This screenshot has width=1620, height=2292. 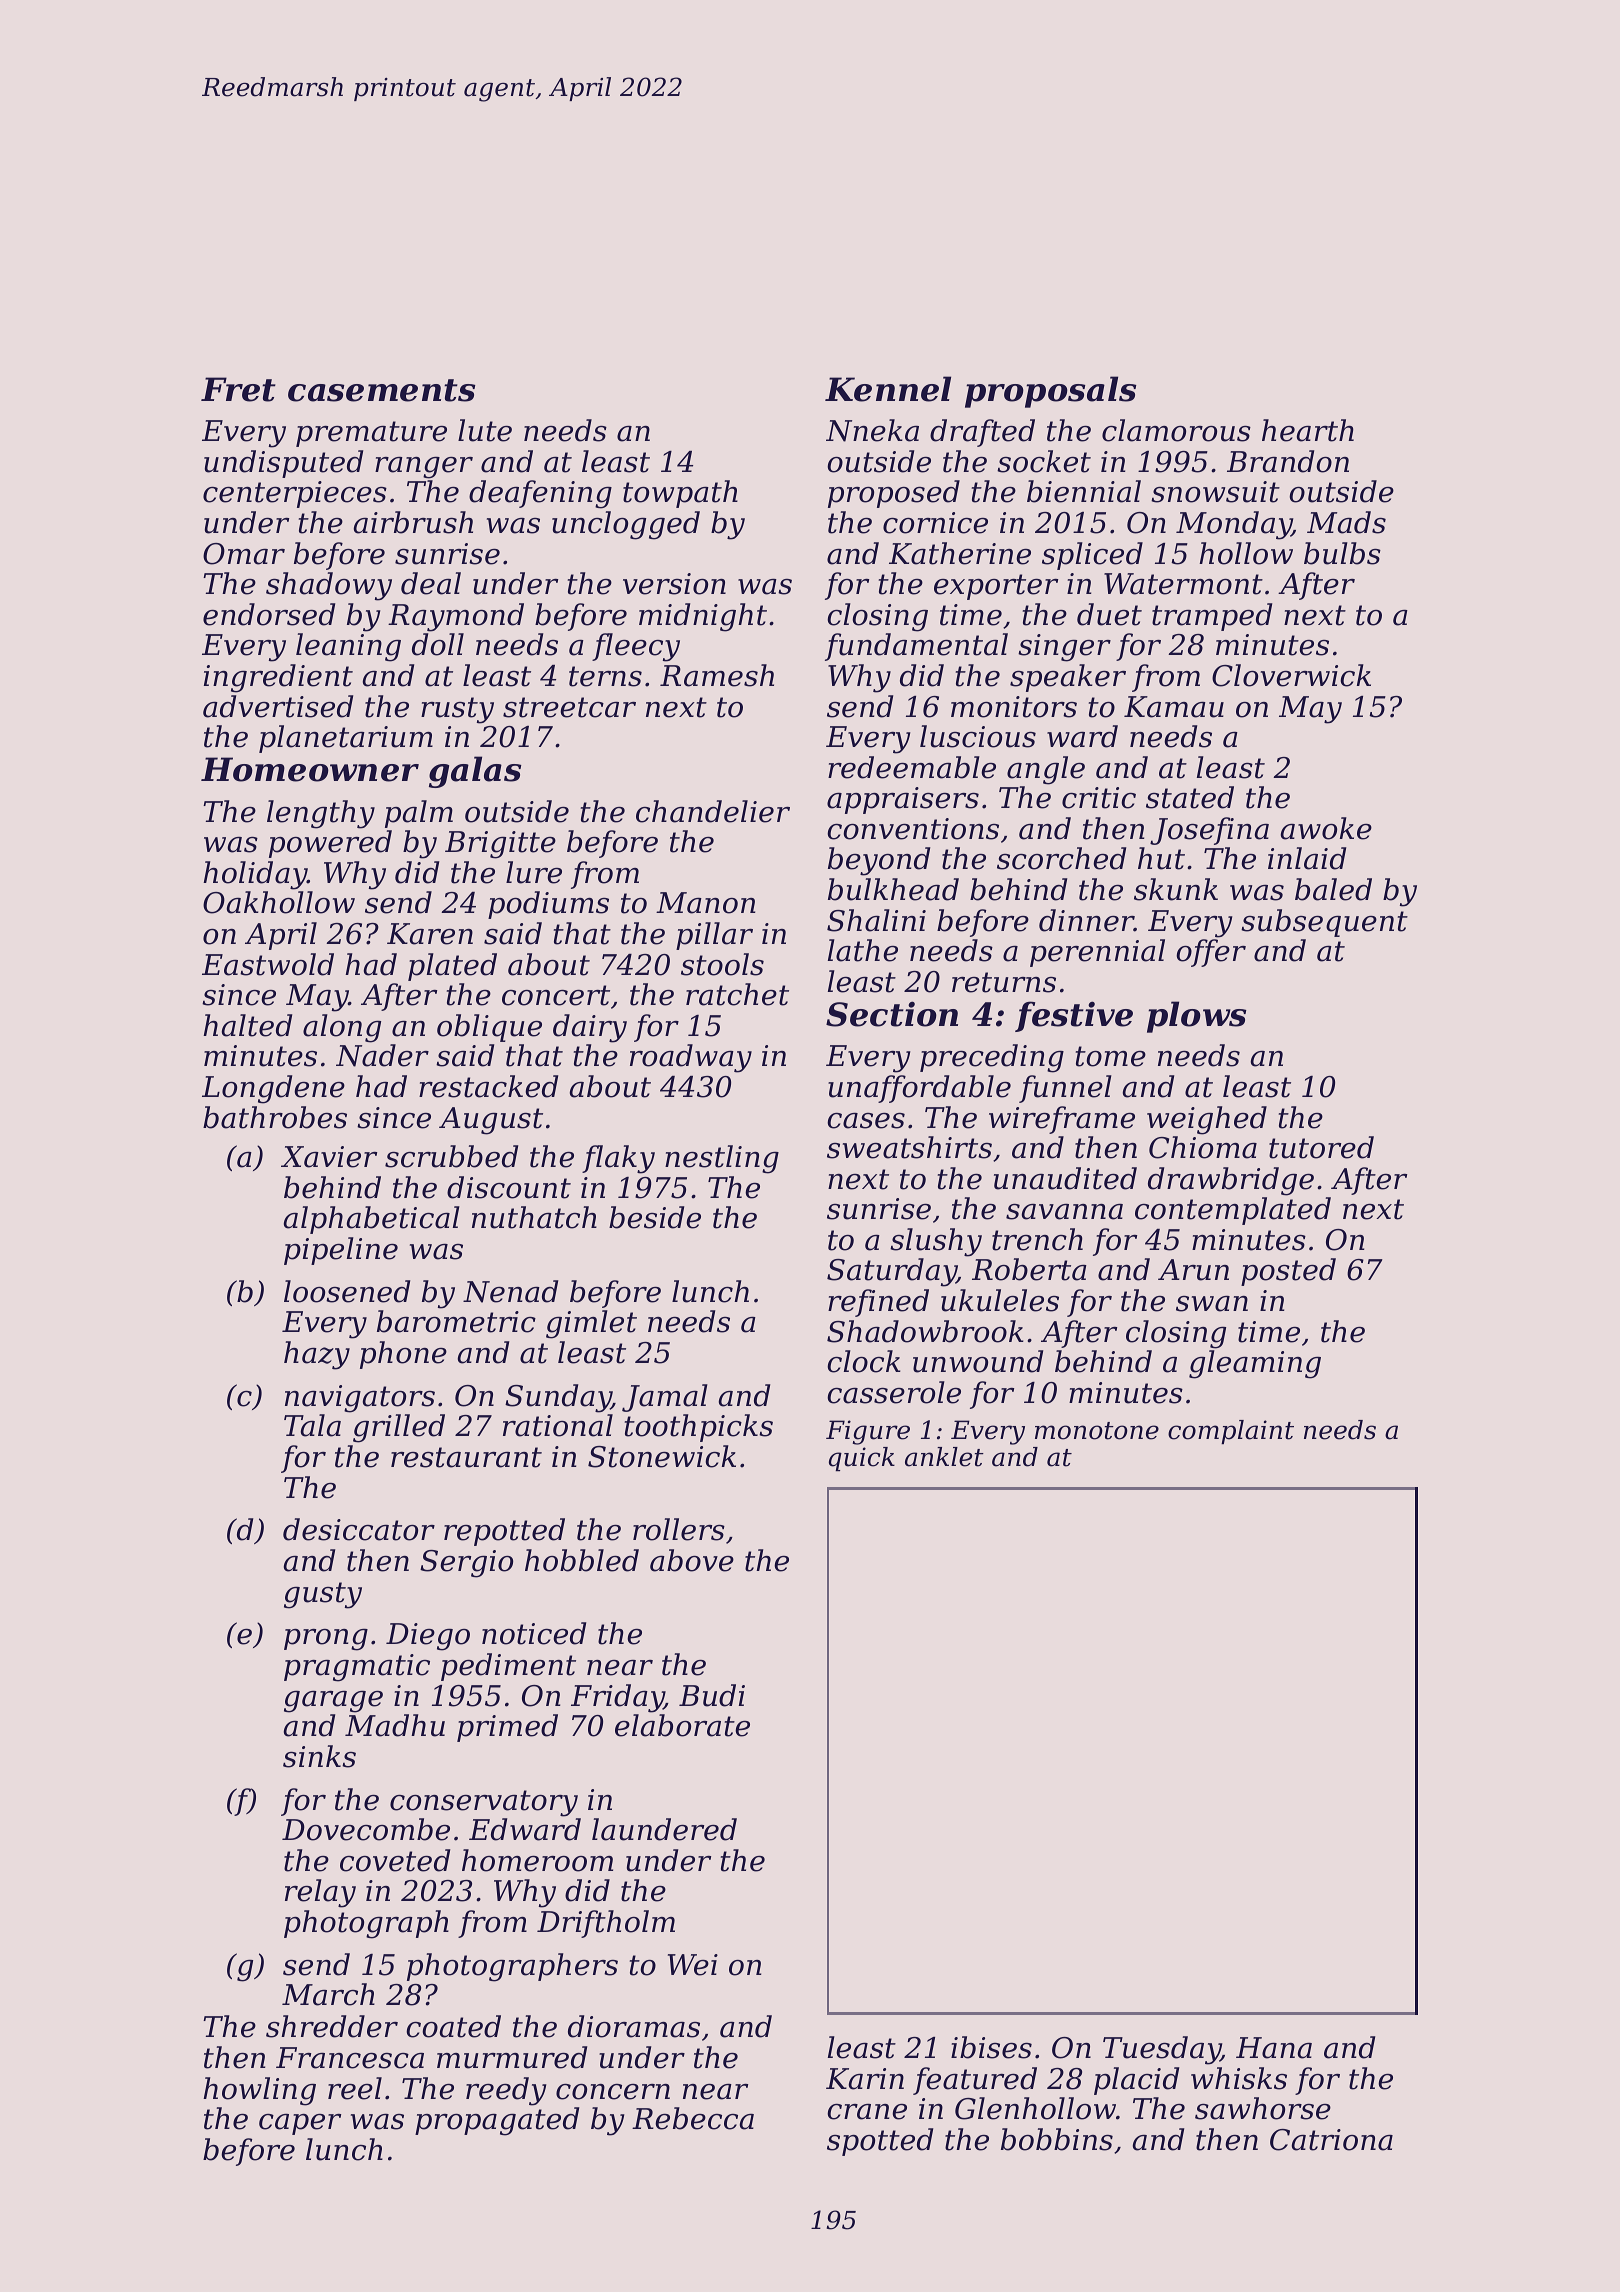 What do you see at coordinates (722, 1159) in the screenshot?
I see `nestling` at bounding box center [722, 1159].
